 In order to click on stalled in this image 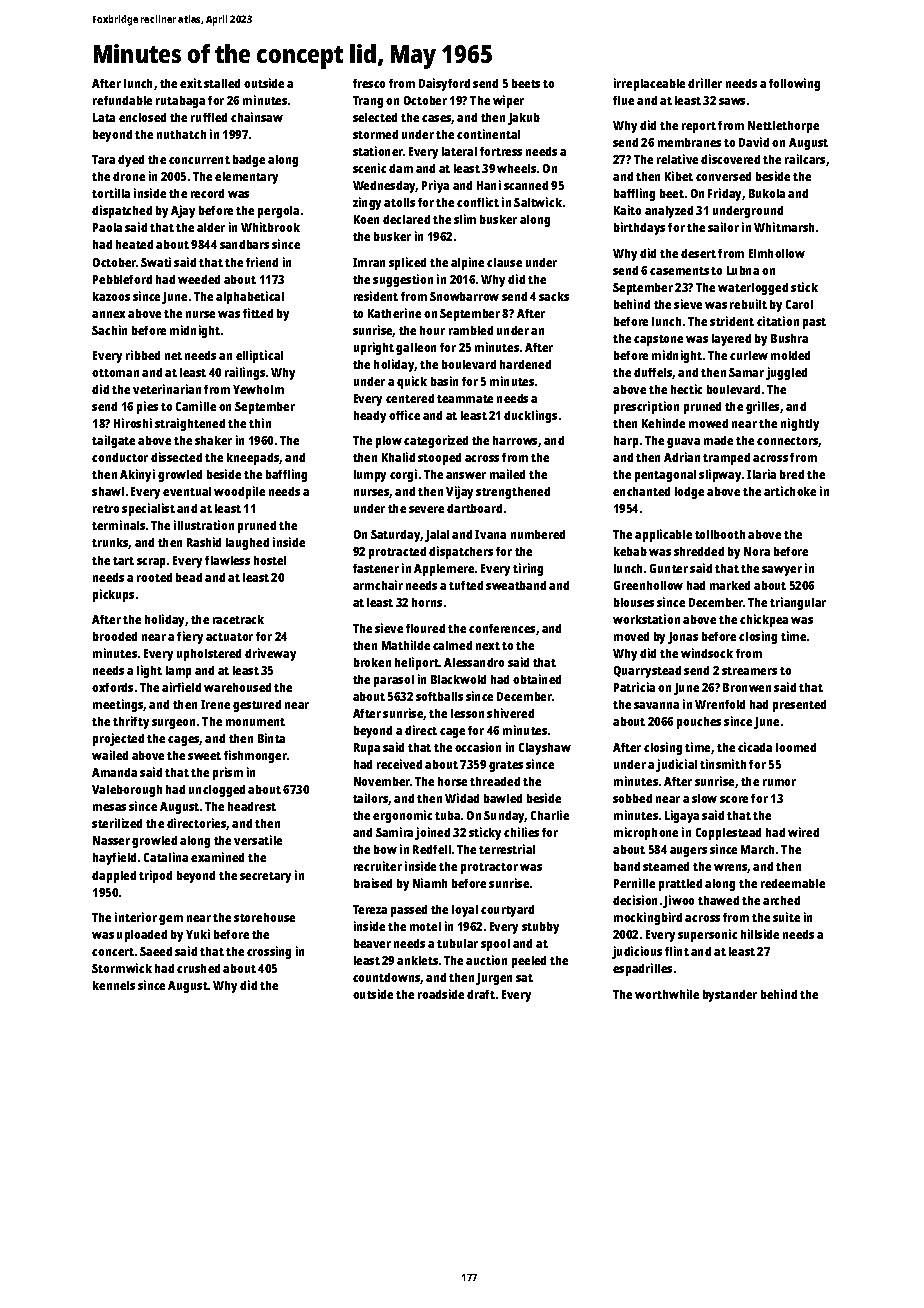, I will do `click(222, 83)`.
